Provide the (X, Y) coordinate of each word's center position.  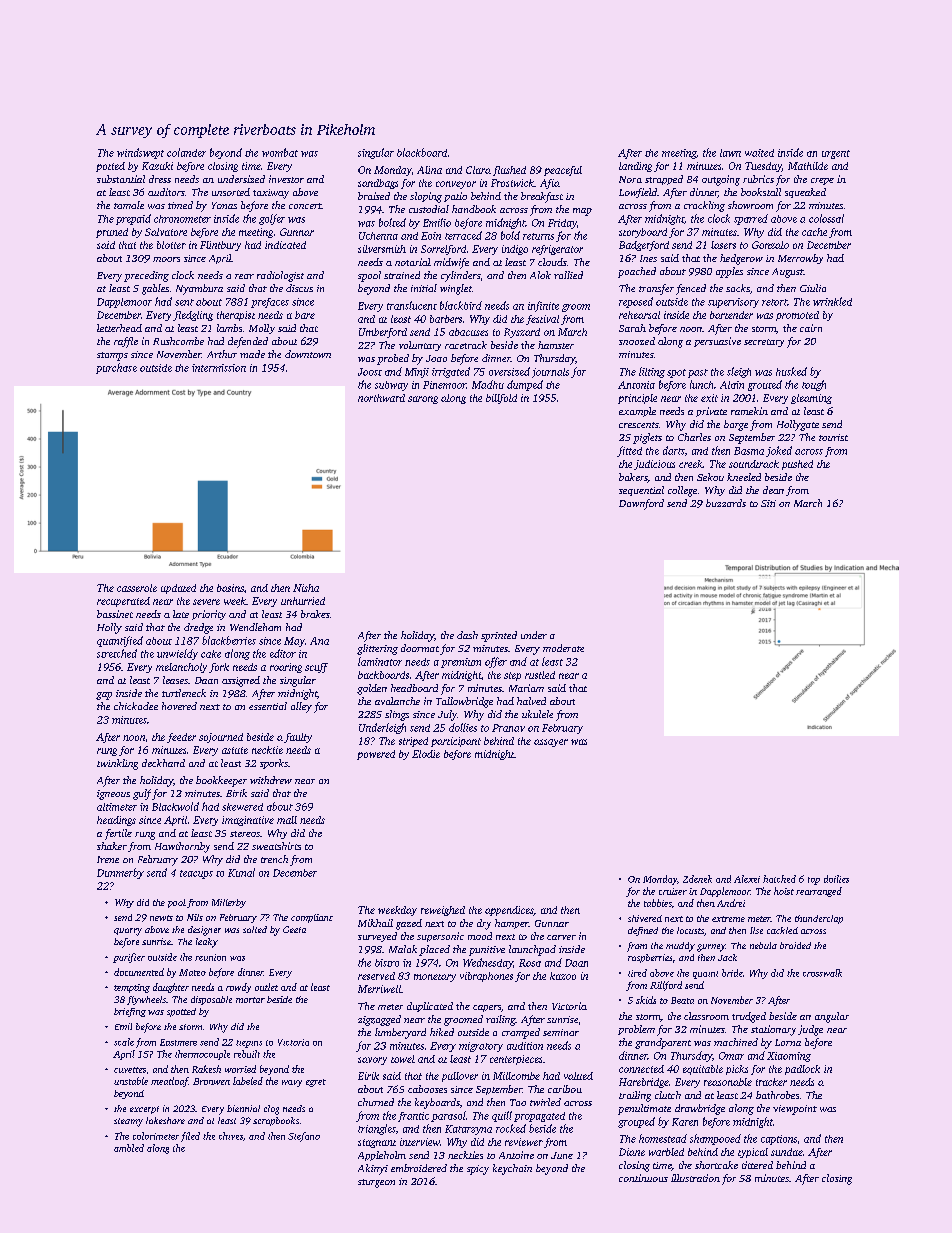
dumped (525, 385)
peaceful (563, 171)
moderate (563, 648)
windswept (140, 153)
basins (230, 588)
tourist (833, 437)
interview (420, 1142)
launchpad (532, 950)
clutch (668, 1095)
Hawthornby (182, 847)
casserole (137, 588)
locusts (690, 930)
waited (759, 153)
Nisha (306, 588)
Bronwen (211, 1081)
